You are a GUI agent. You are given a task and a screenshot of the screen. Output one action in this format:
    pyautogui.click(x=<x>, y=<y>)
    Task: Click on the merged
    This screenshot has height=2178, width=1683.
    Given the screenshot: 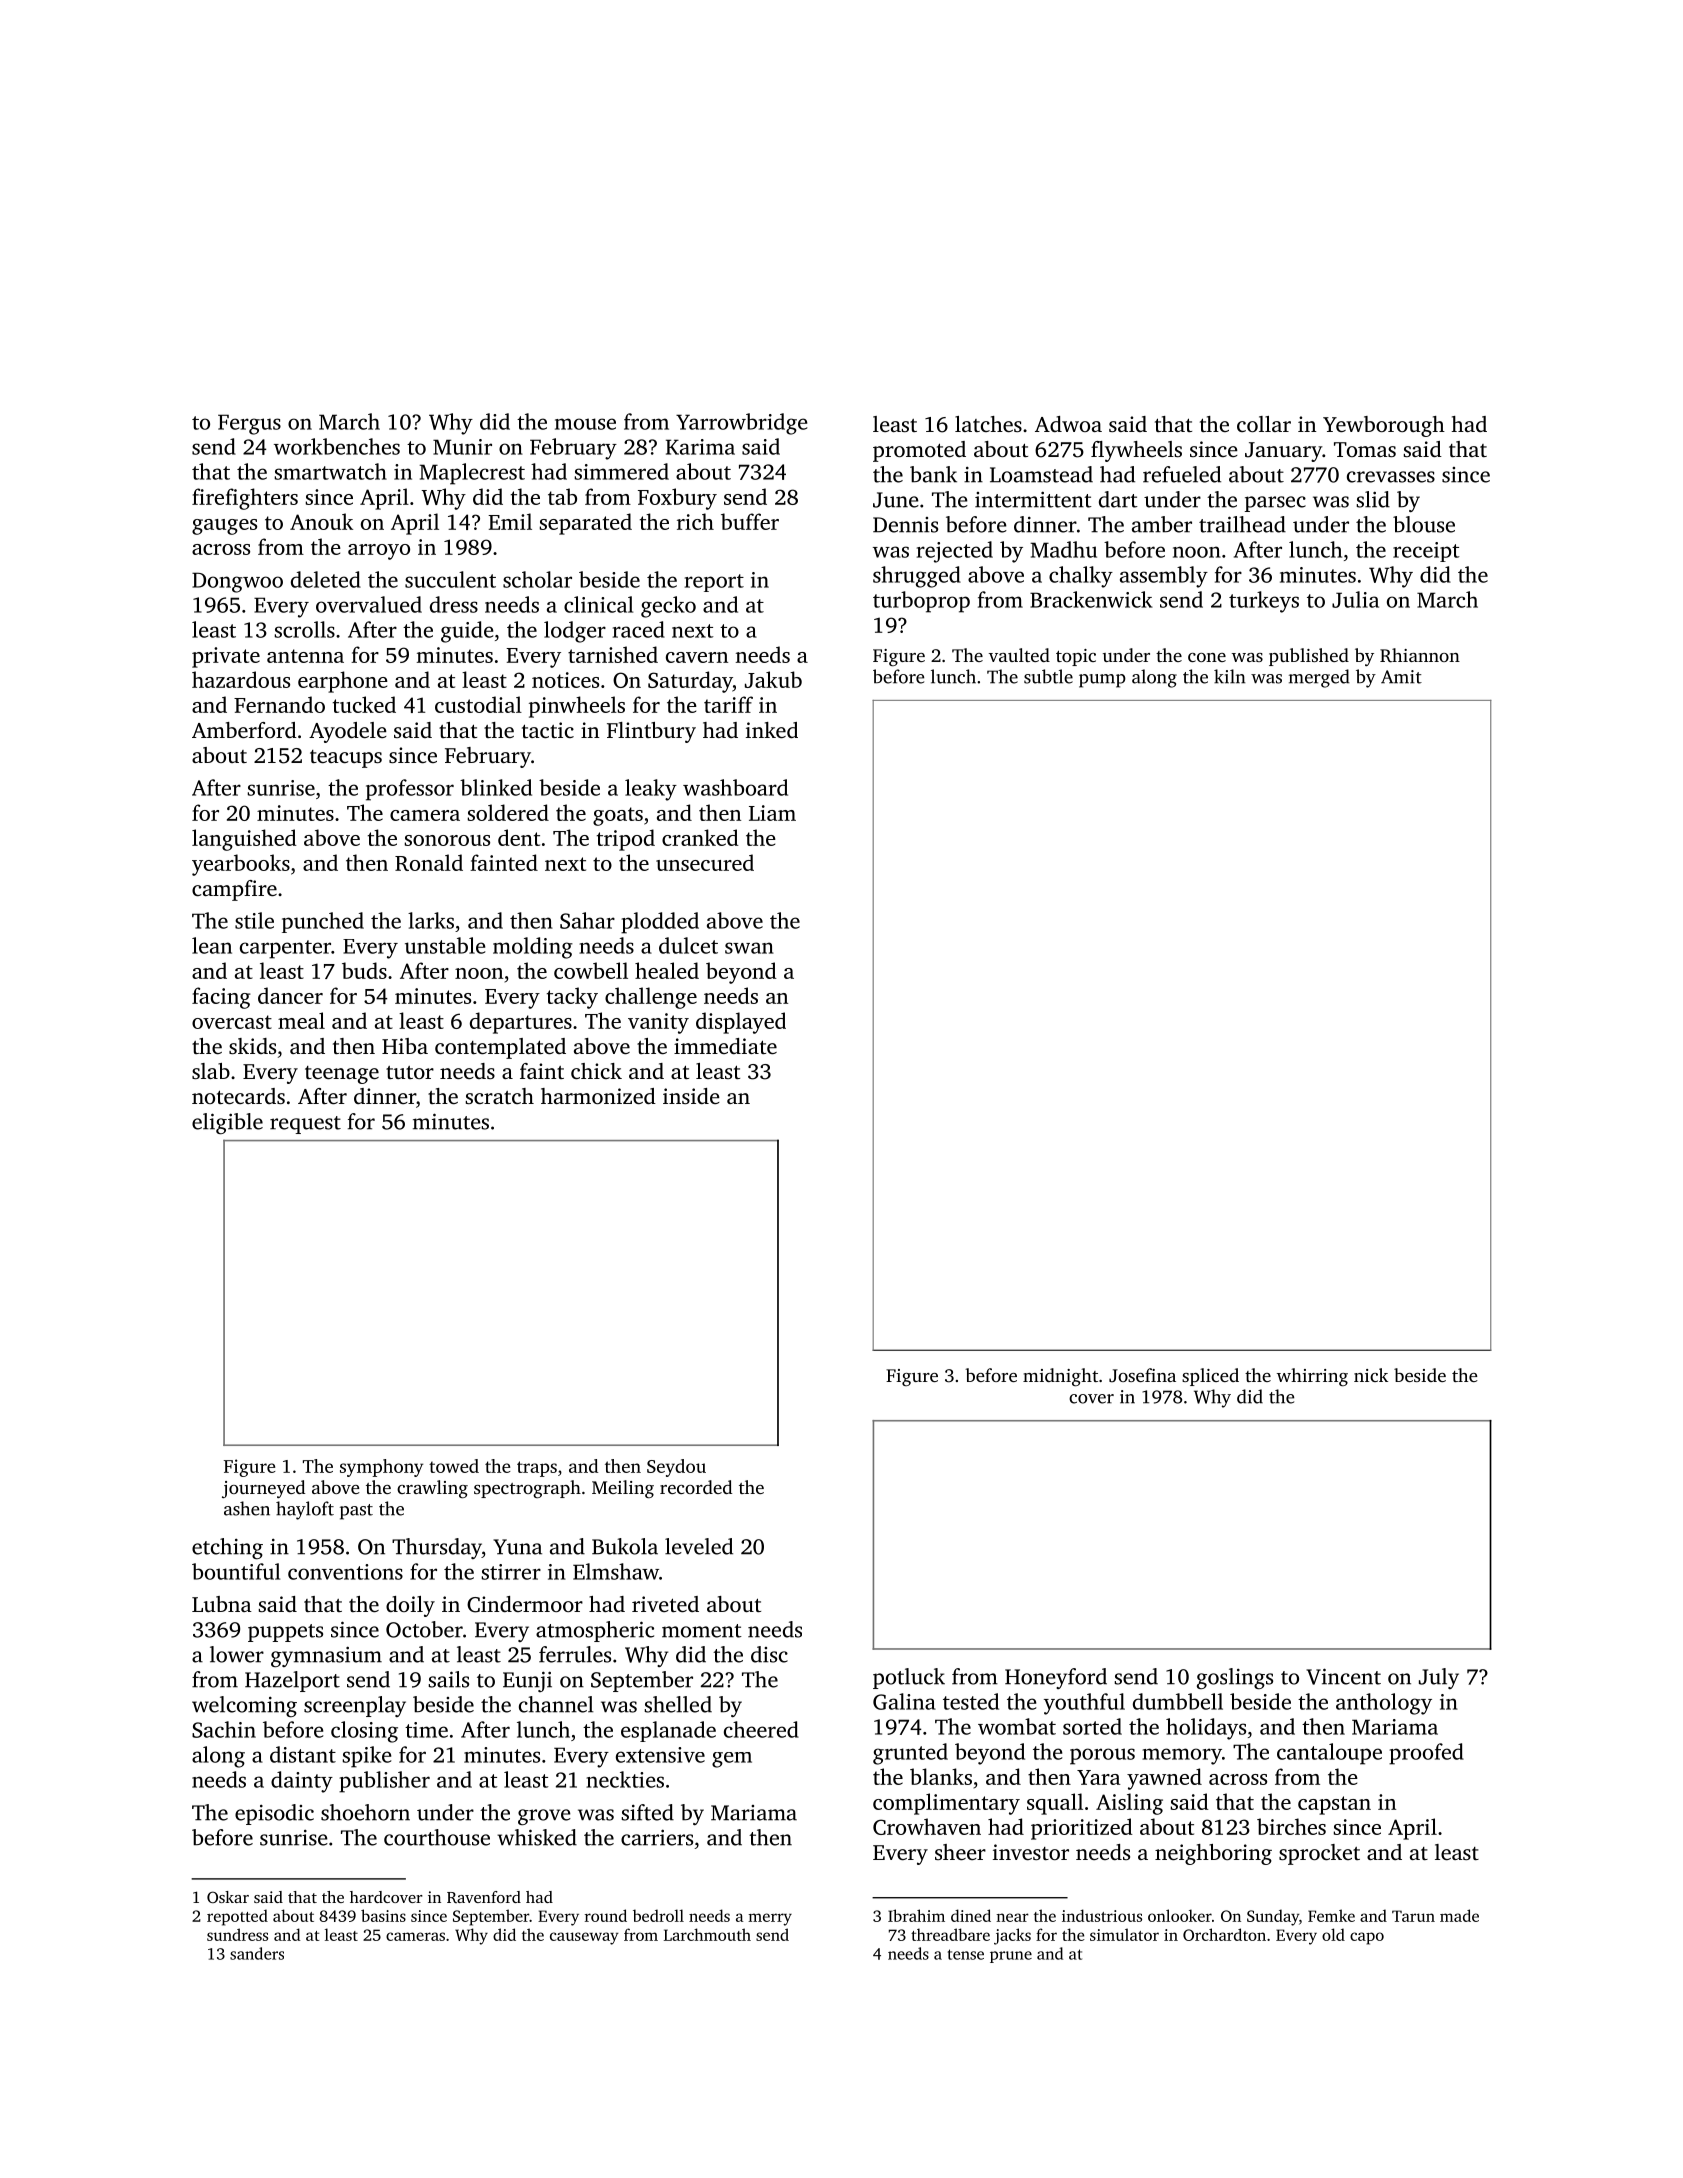 What is the action you would take?
    pyautogui.click(x=1319, y=678)
